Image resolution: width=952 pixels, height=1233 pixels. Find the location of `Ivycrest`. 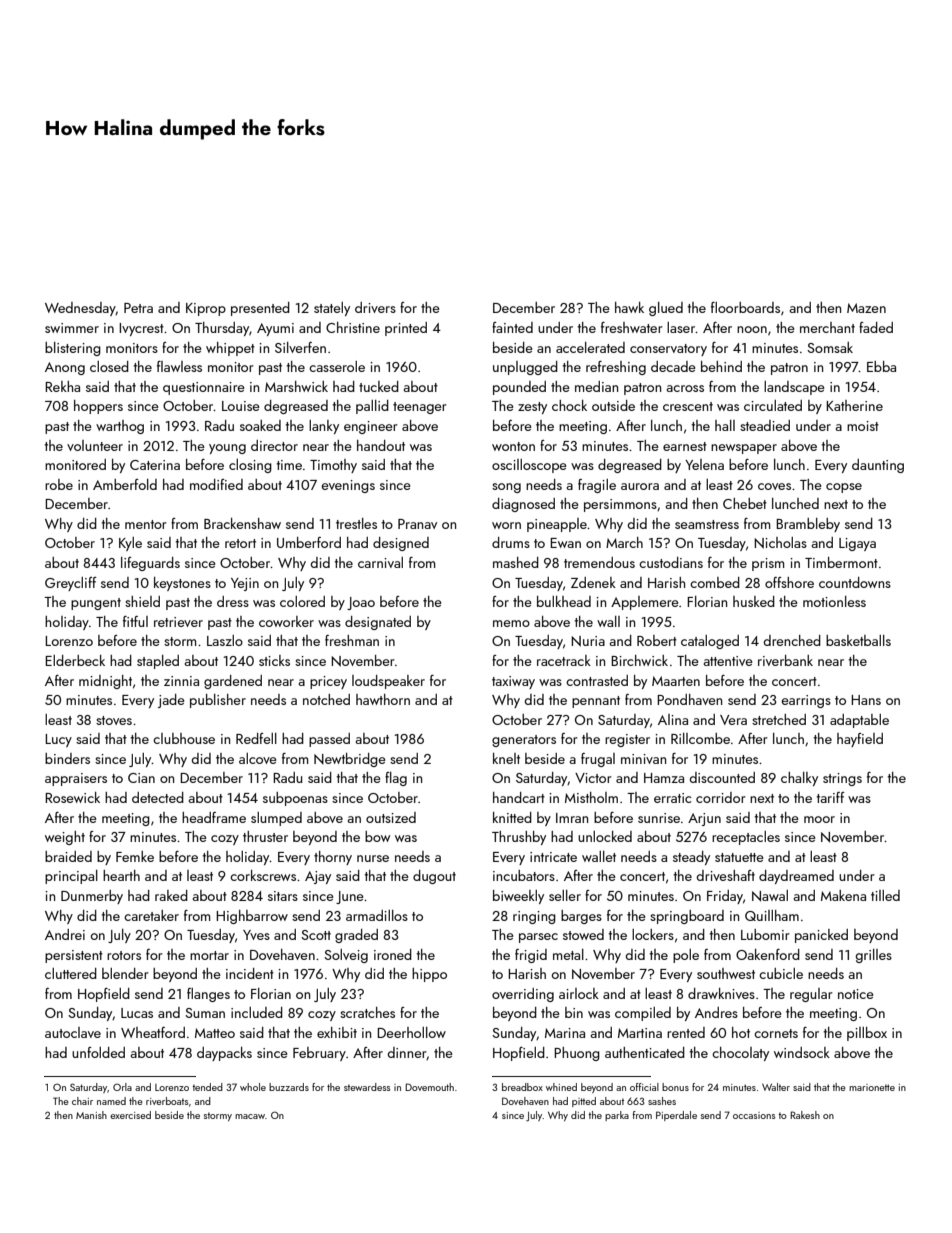

Ivycrest is located at coordinates (141, 329).
